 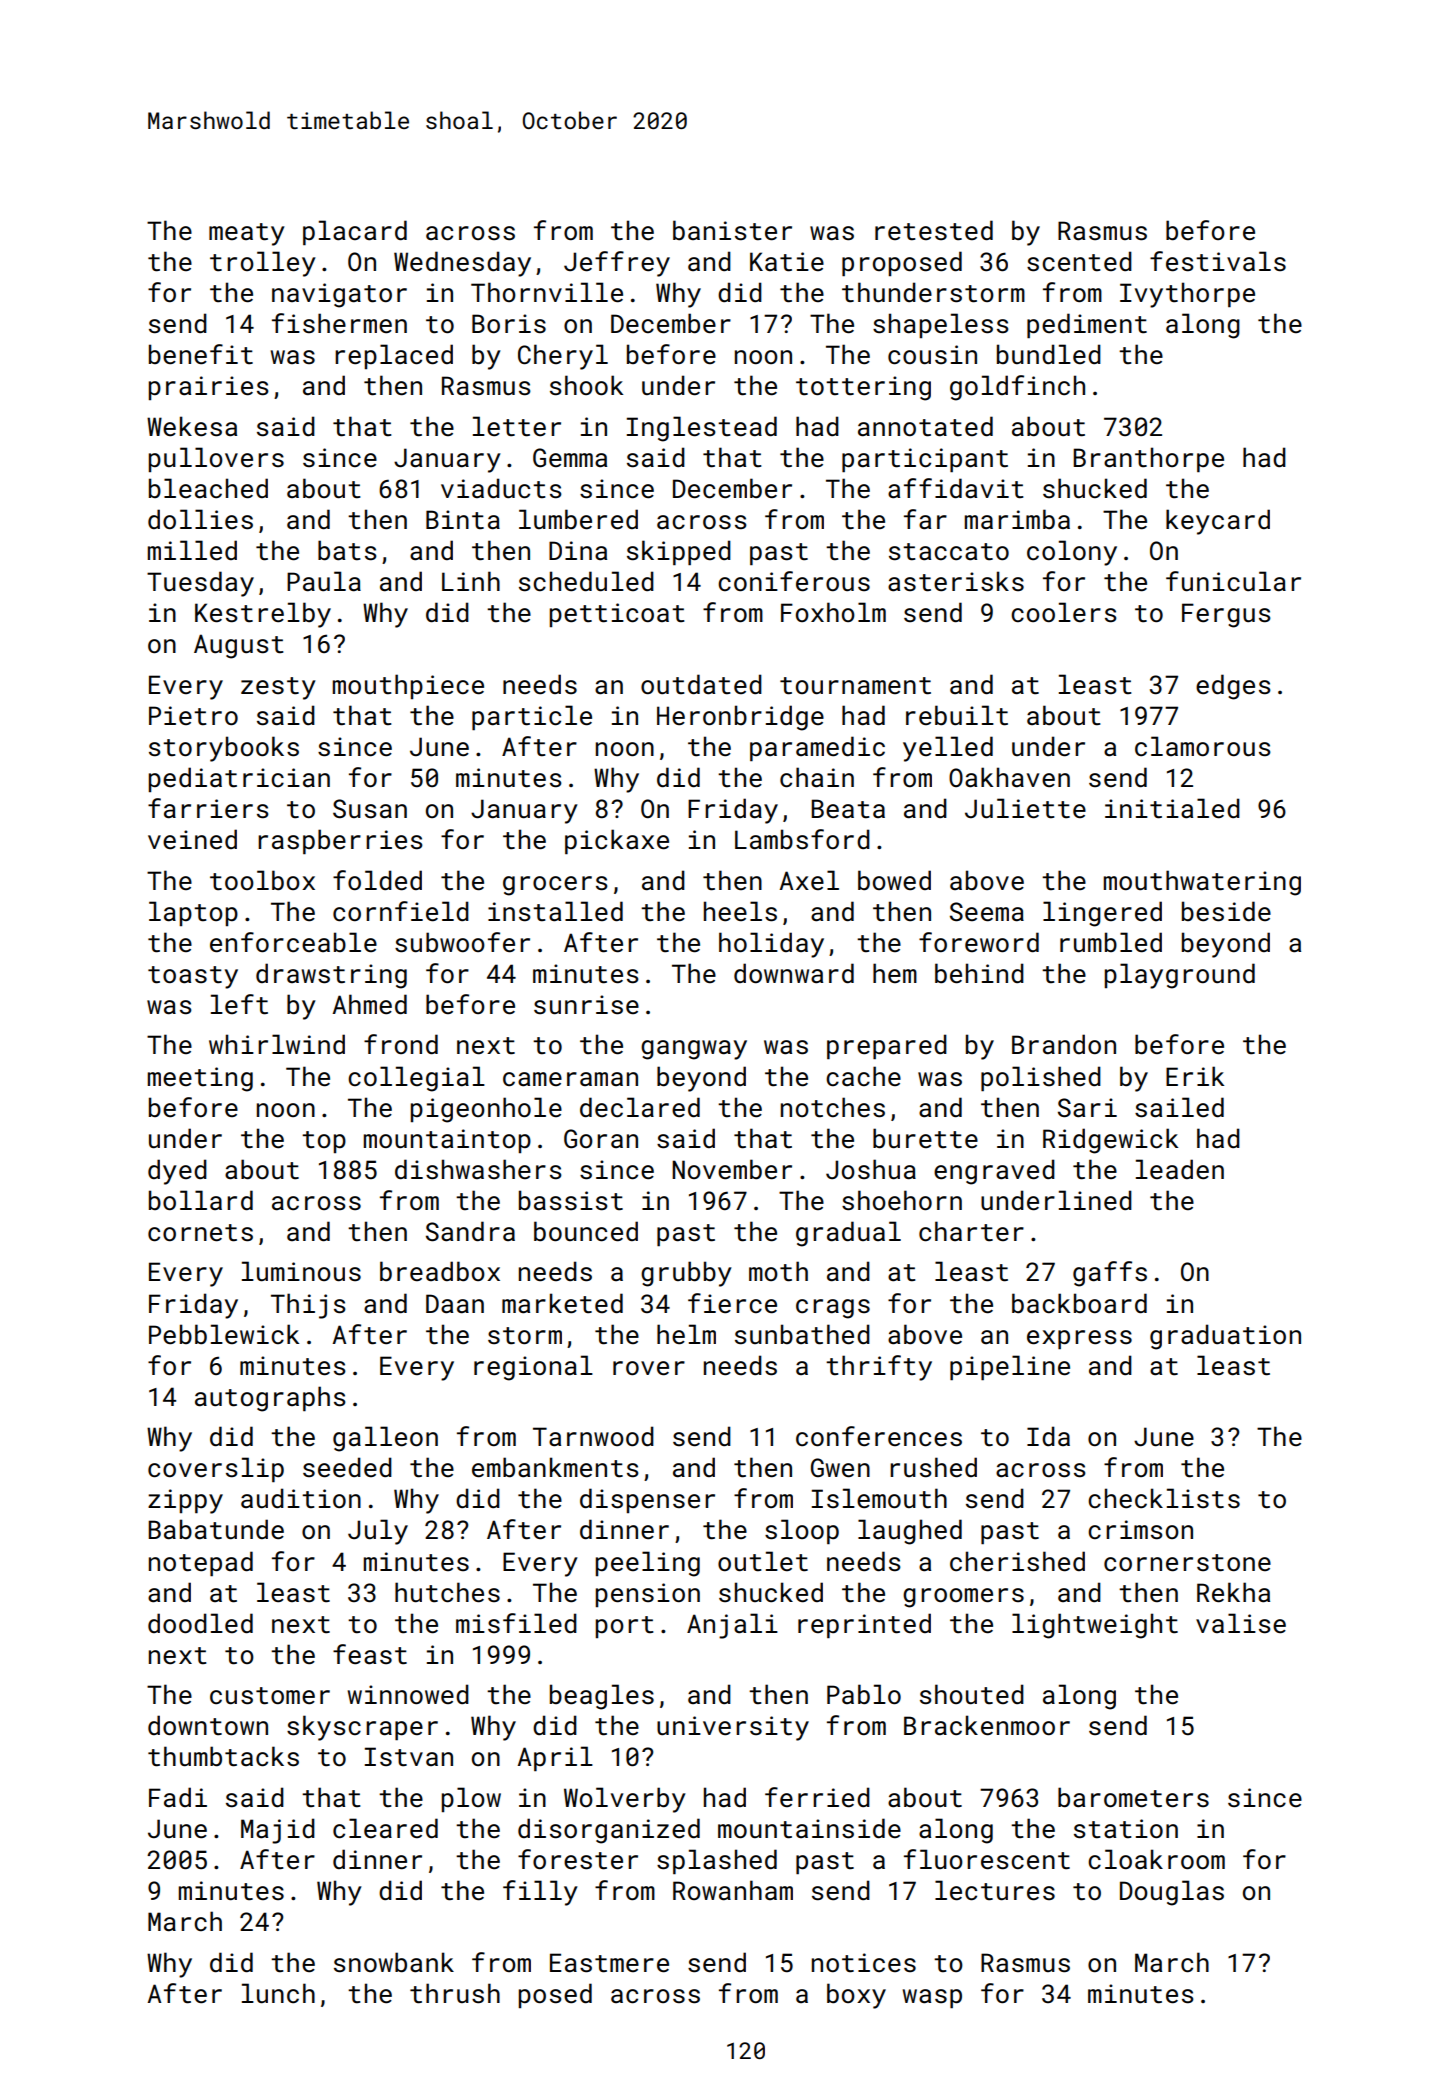 I want to click on winnowed, so click(x=408, y=1694).
